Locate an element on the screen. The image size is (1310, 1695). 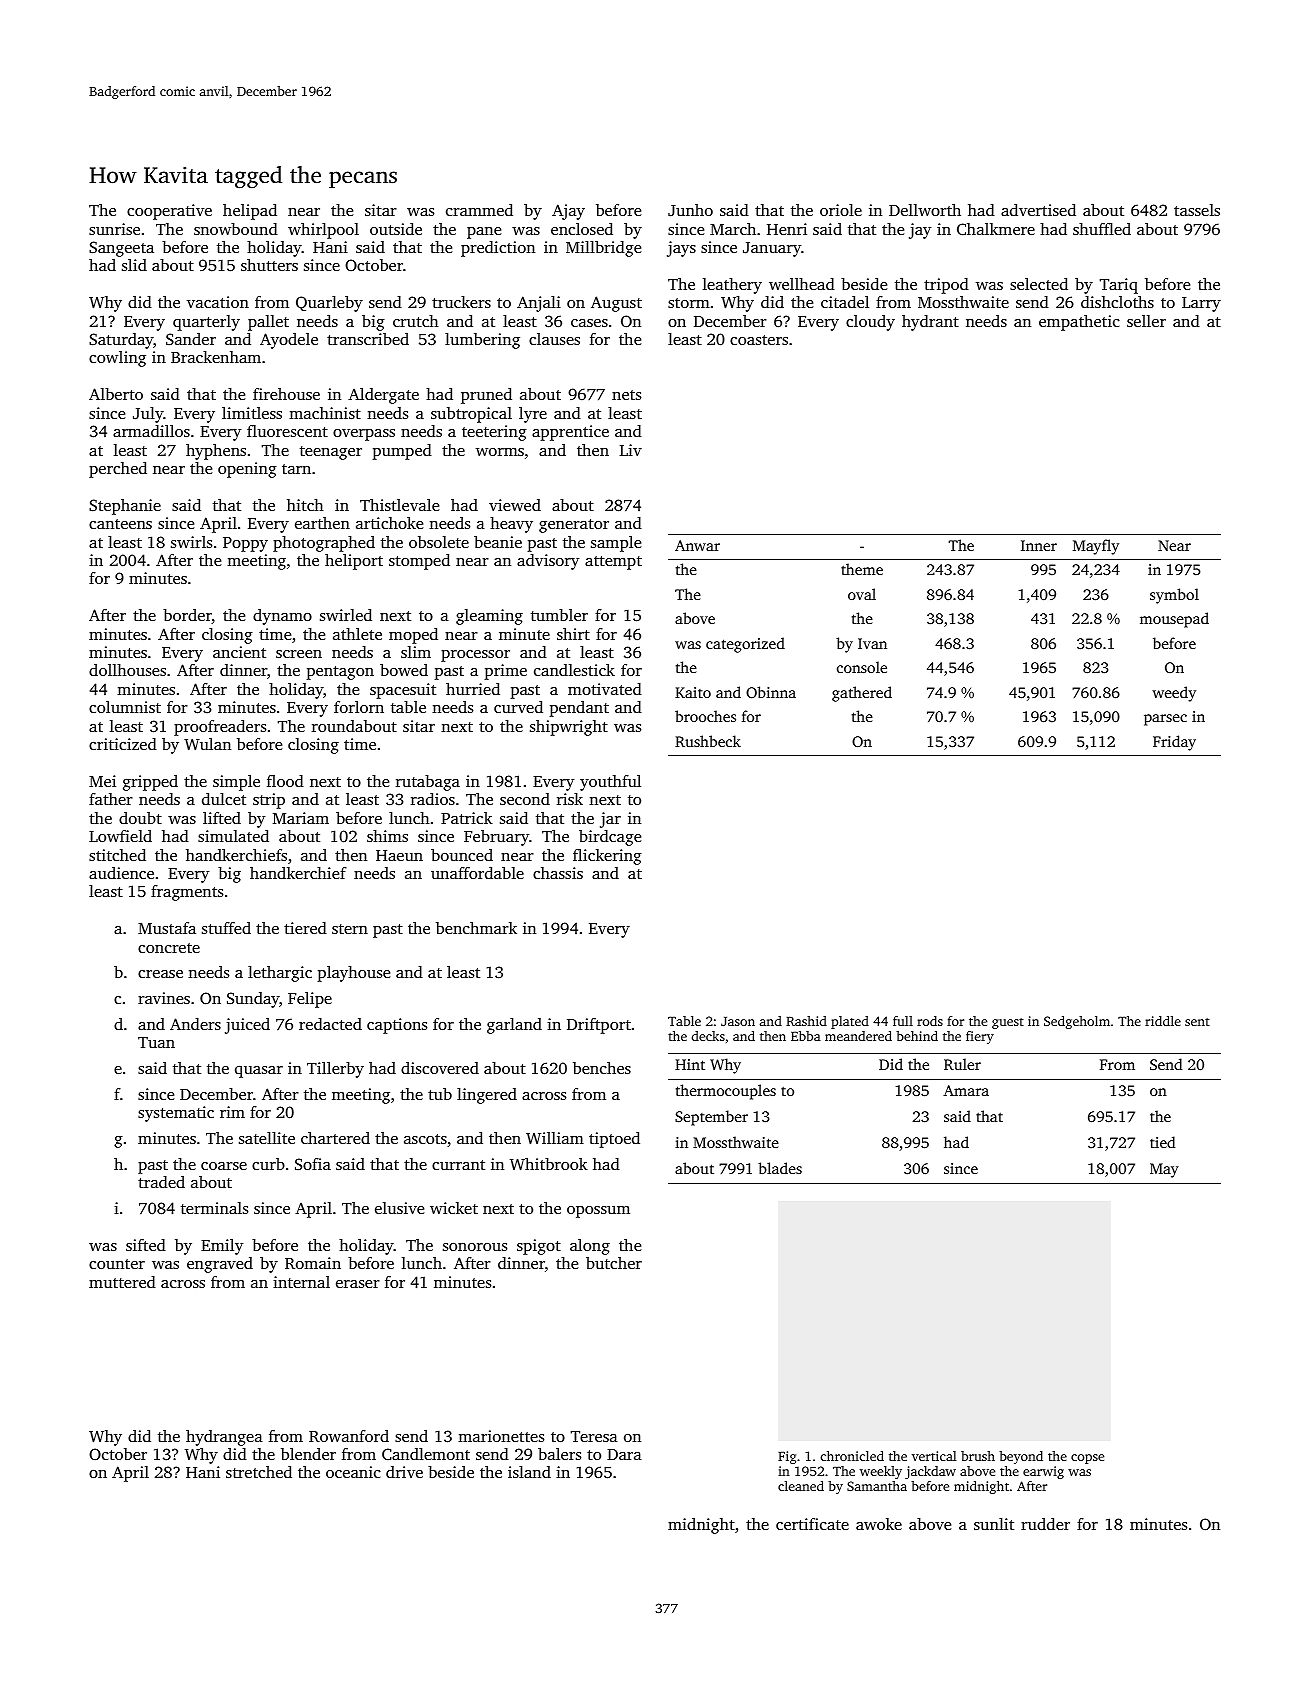
slim is located at coordinates (416, 652).
